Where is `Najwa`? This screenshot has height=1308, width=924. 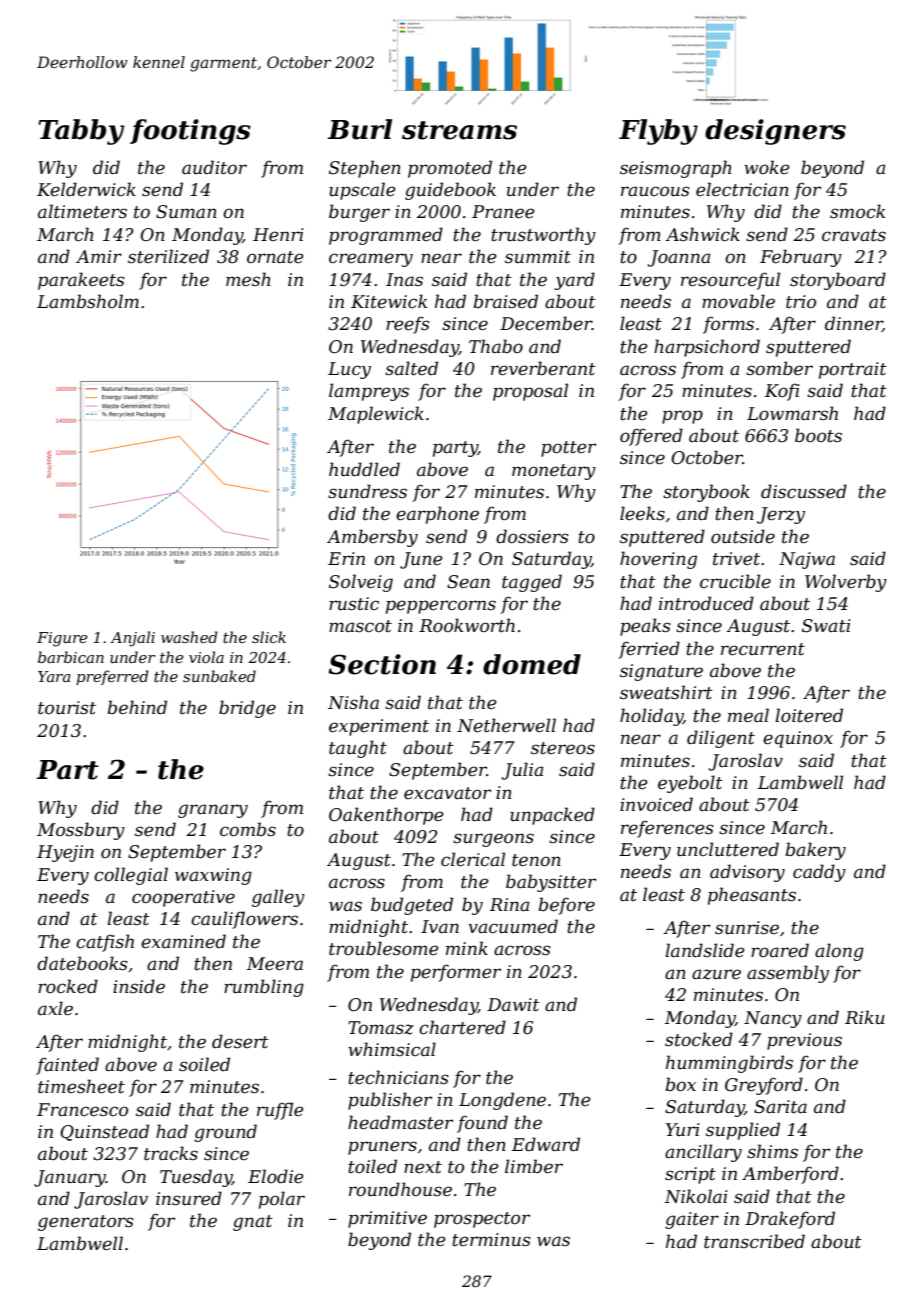 Najwa is located at coordinates (807, 560).
